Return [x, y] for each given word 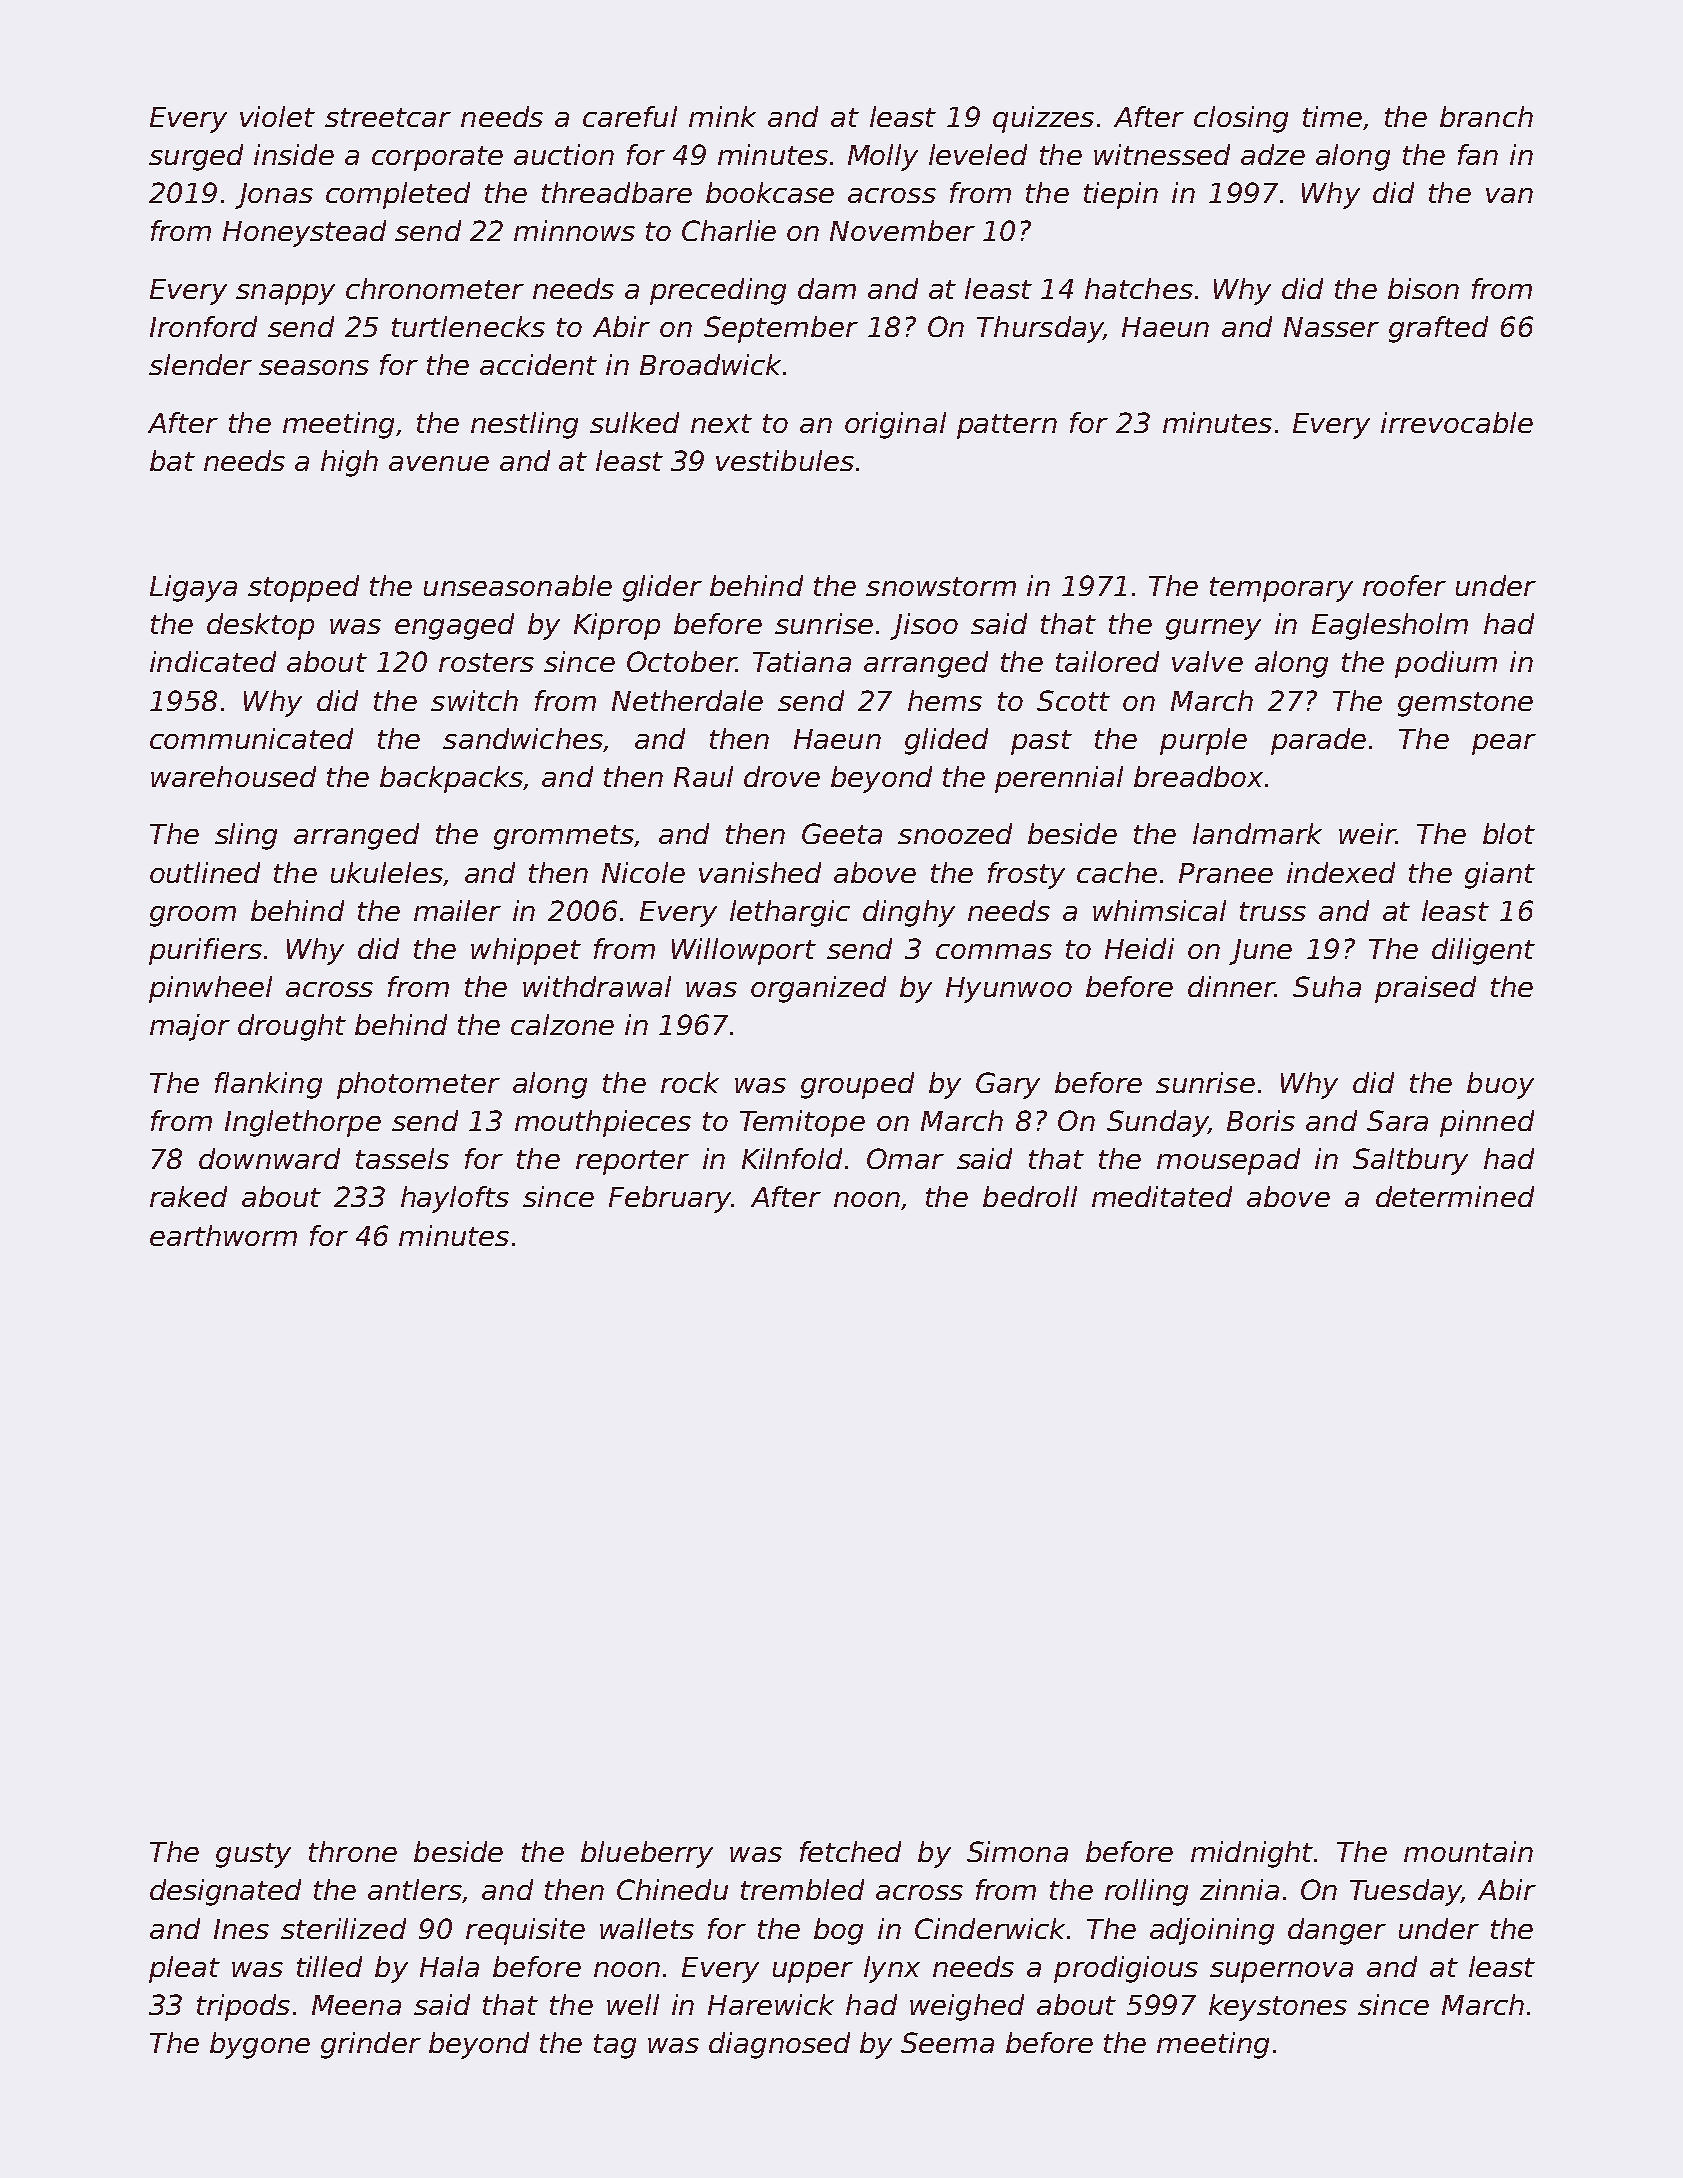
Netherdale [687, 700]
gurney [1213, 629]
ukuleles [387, 872]
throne [353, 1851]
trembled [802, 1889]
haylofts [455, 1199]
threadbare [617, 192]
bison [1423, 288]
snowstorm [941, 586]
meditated [1162, 1196]
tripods [243, 2007]
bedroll [1030, 1196]
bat [172, 460]
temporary [1281, 589]
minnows [574, 230]
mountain [1468, 1851]
